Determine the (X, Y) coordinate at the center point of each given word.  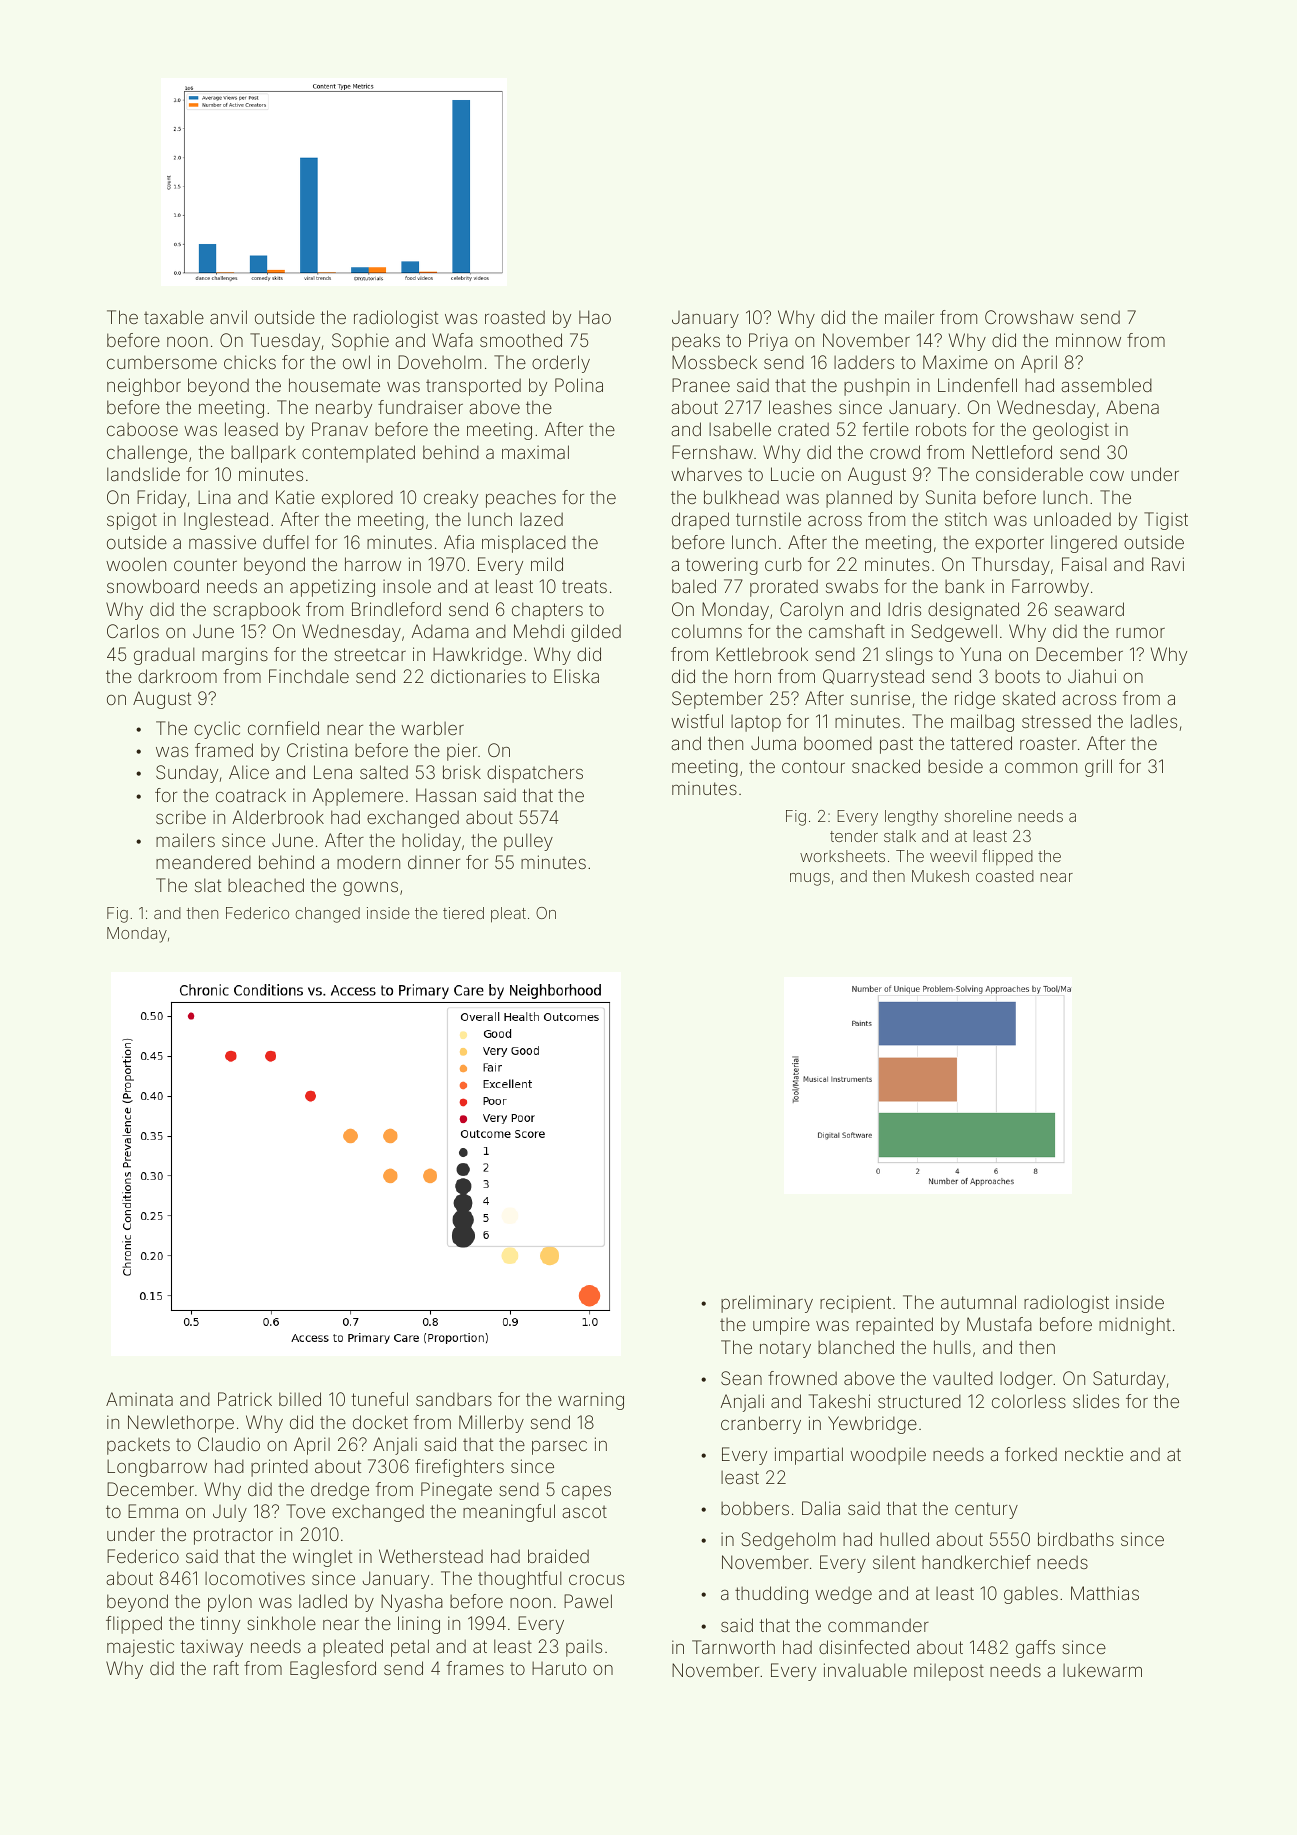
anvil (228, 317)
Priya (768, 342)
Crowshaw (1029, 317)
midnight (1135, 1326)
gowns (370, 889)
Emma (153, 1511)
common (1041, 767)
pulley (528, 842)
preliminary (767, 1304)
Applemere (357, 797)
